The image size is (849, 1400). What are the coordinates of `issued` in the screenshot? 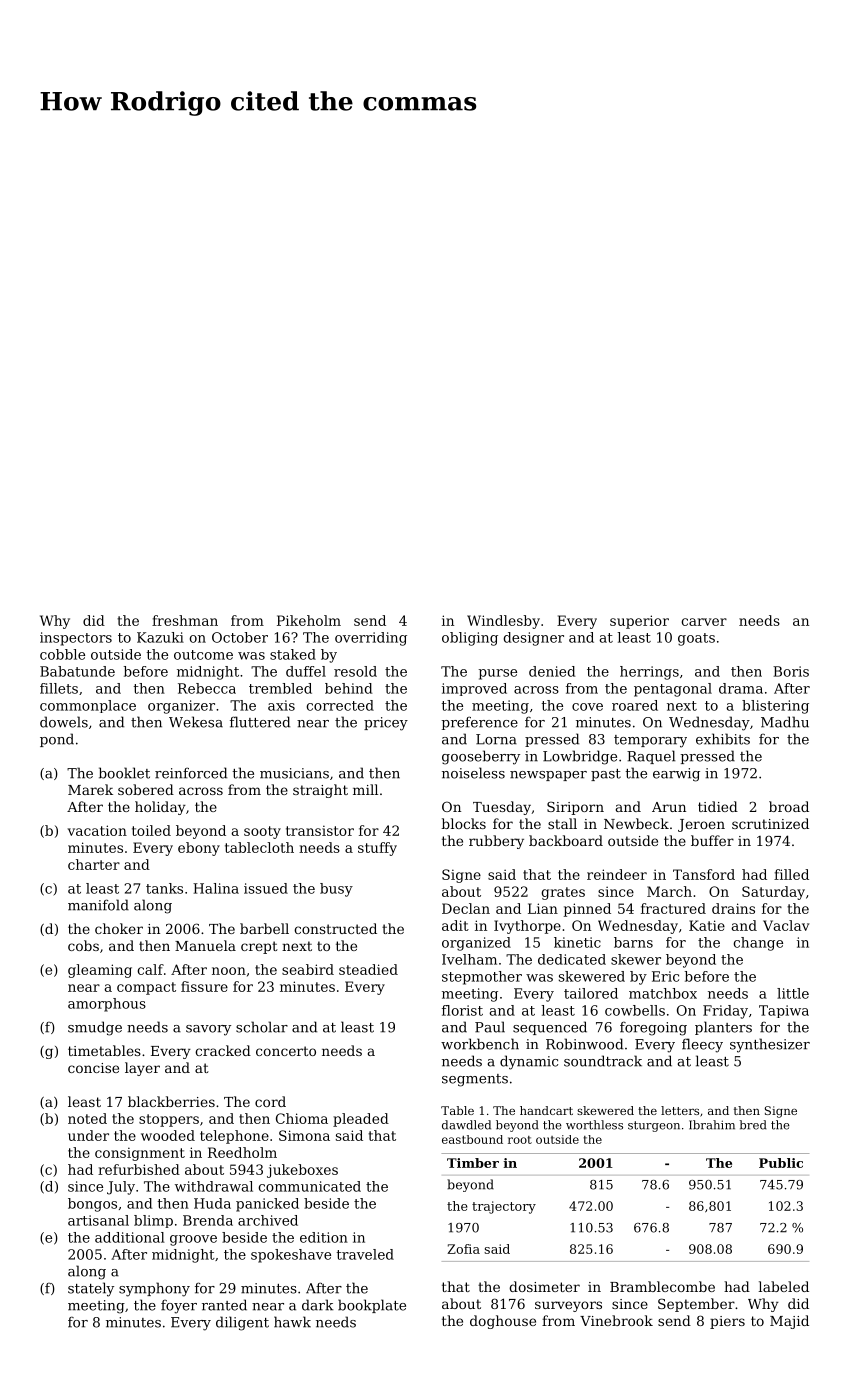 It's located at (266, 888).
